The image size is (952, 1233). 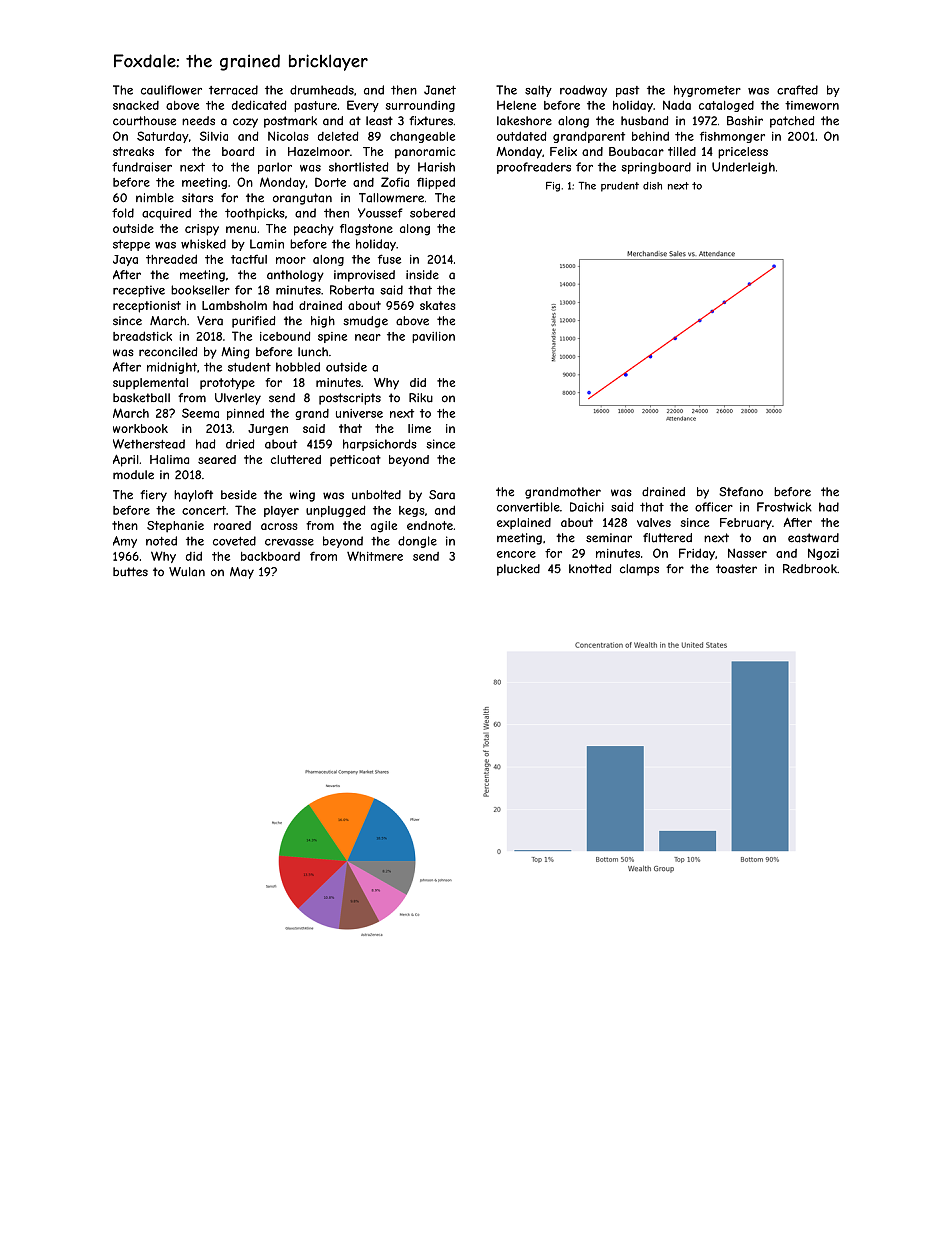 What do you see at coordinates (322, 90) in the screenshot?
I see `drumheads` at bounding box center [322, 90].
